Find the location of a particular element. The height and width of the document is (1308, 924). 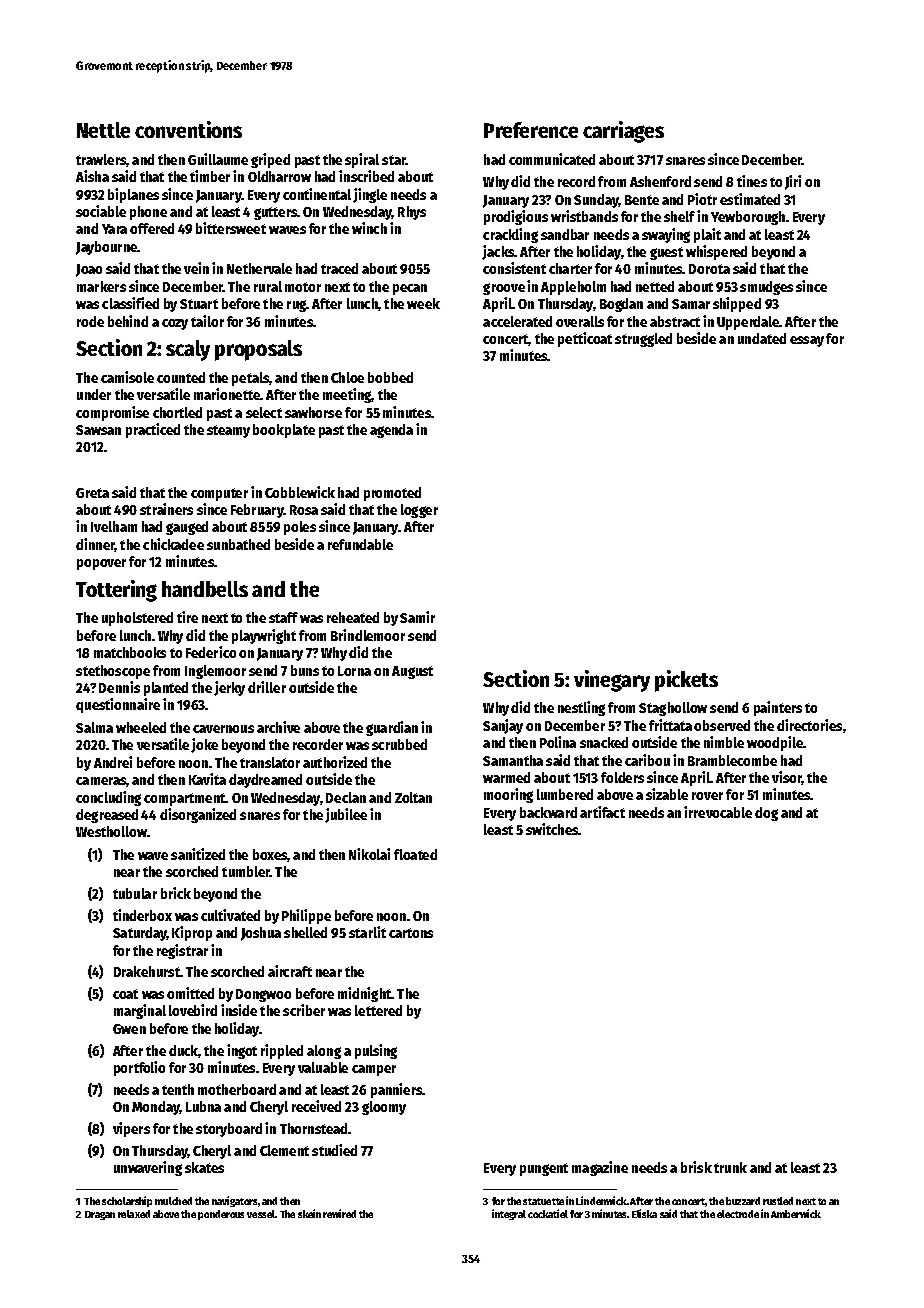

jacks is located at coordinates (498, 252).
